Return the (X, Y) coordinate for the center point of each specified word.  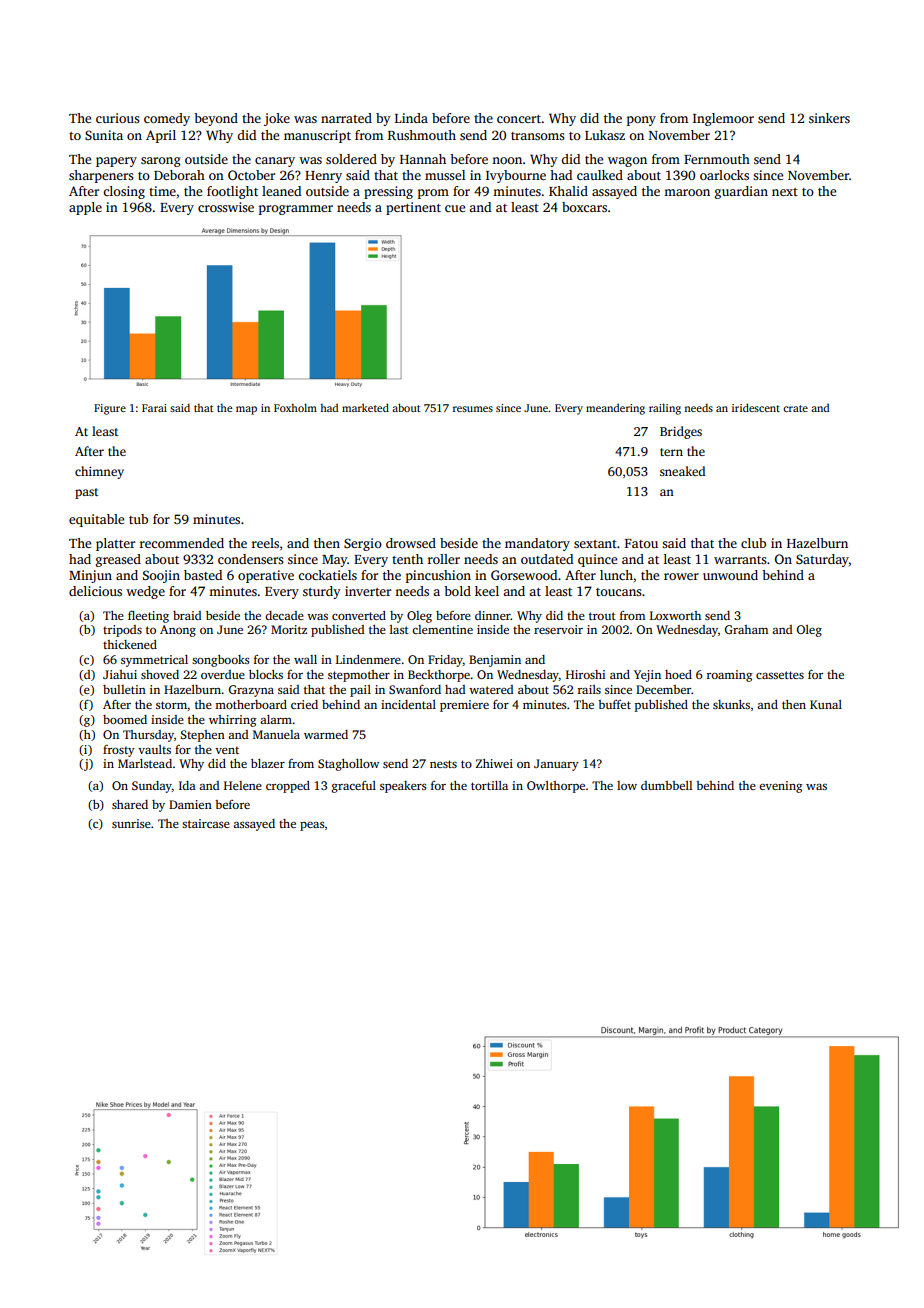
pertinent (413, 208)
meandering (615, 409)
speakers (403, 787)
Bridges (681, 432)
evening (780, 787)
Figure (110, 409)
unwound (730, 575)
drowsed (411, 543)
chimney (99, 472)
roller (444, 559)
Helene (243, 785)
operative (266, 576)
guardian (741, 192)
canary (275, 162)
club (753, 543)
